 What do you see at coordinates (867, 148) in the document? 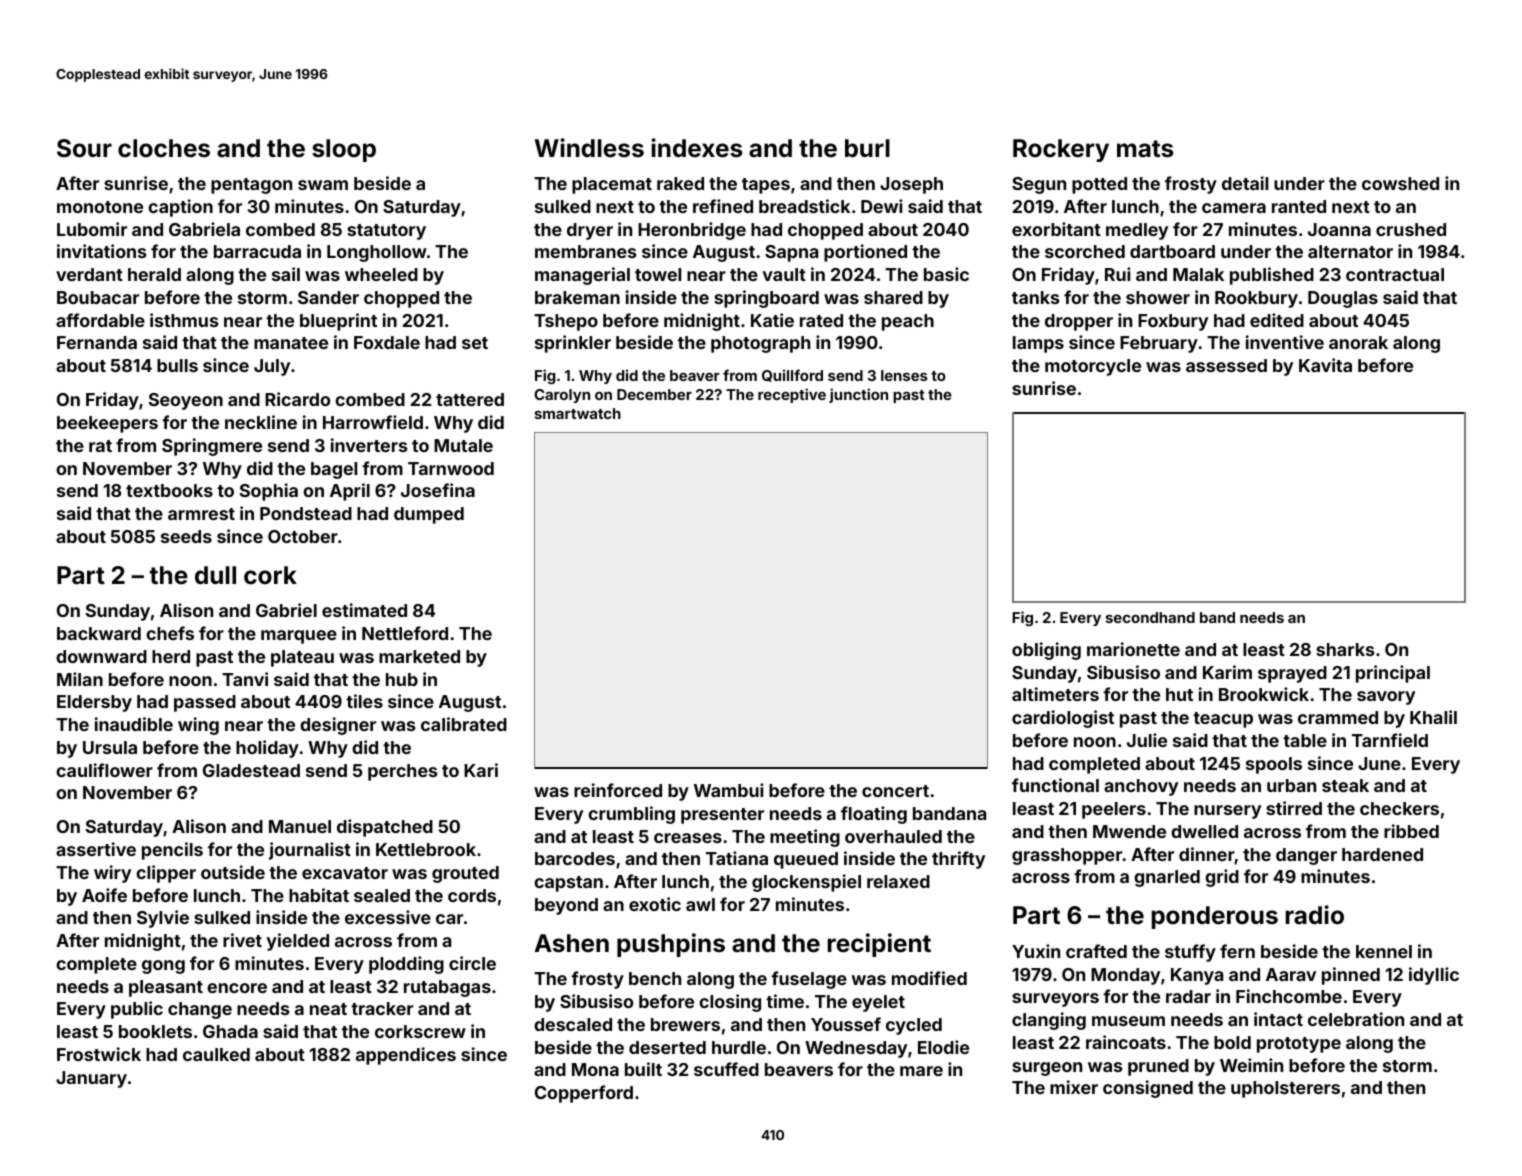
I see `burl` at bounding box center [867, 148].
